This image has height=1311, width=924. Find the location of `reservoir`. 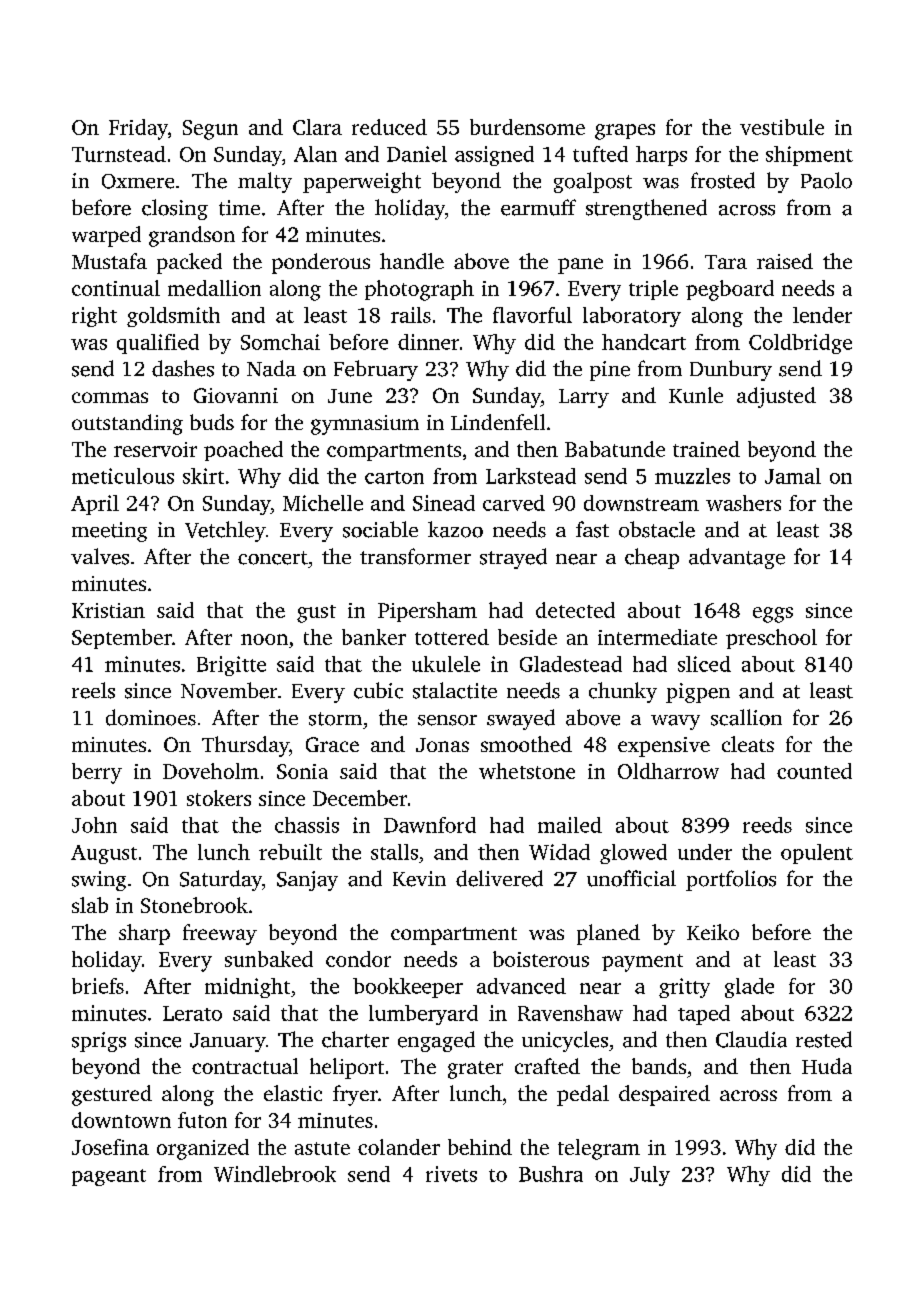

reservoir is located at coordinates (155, 449).
